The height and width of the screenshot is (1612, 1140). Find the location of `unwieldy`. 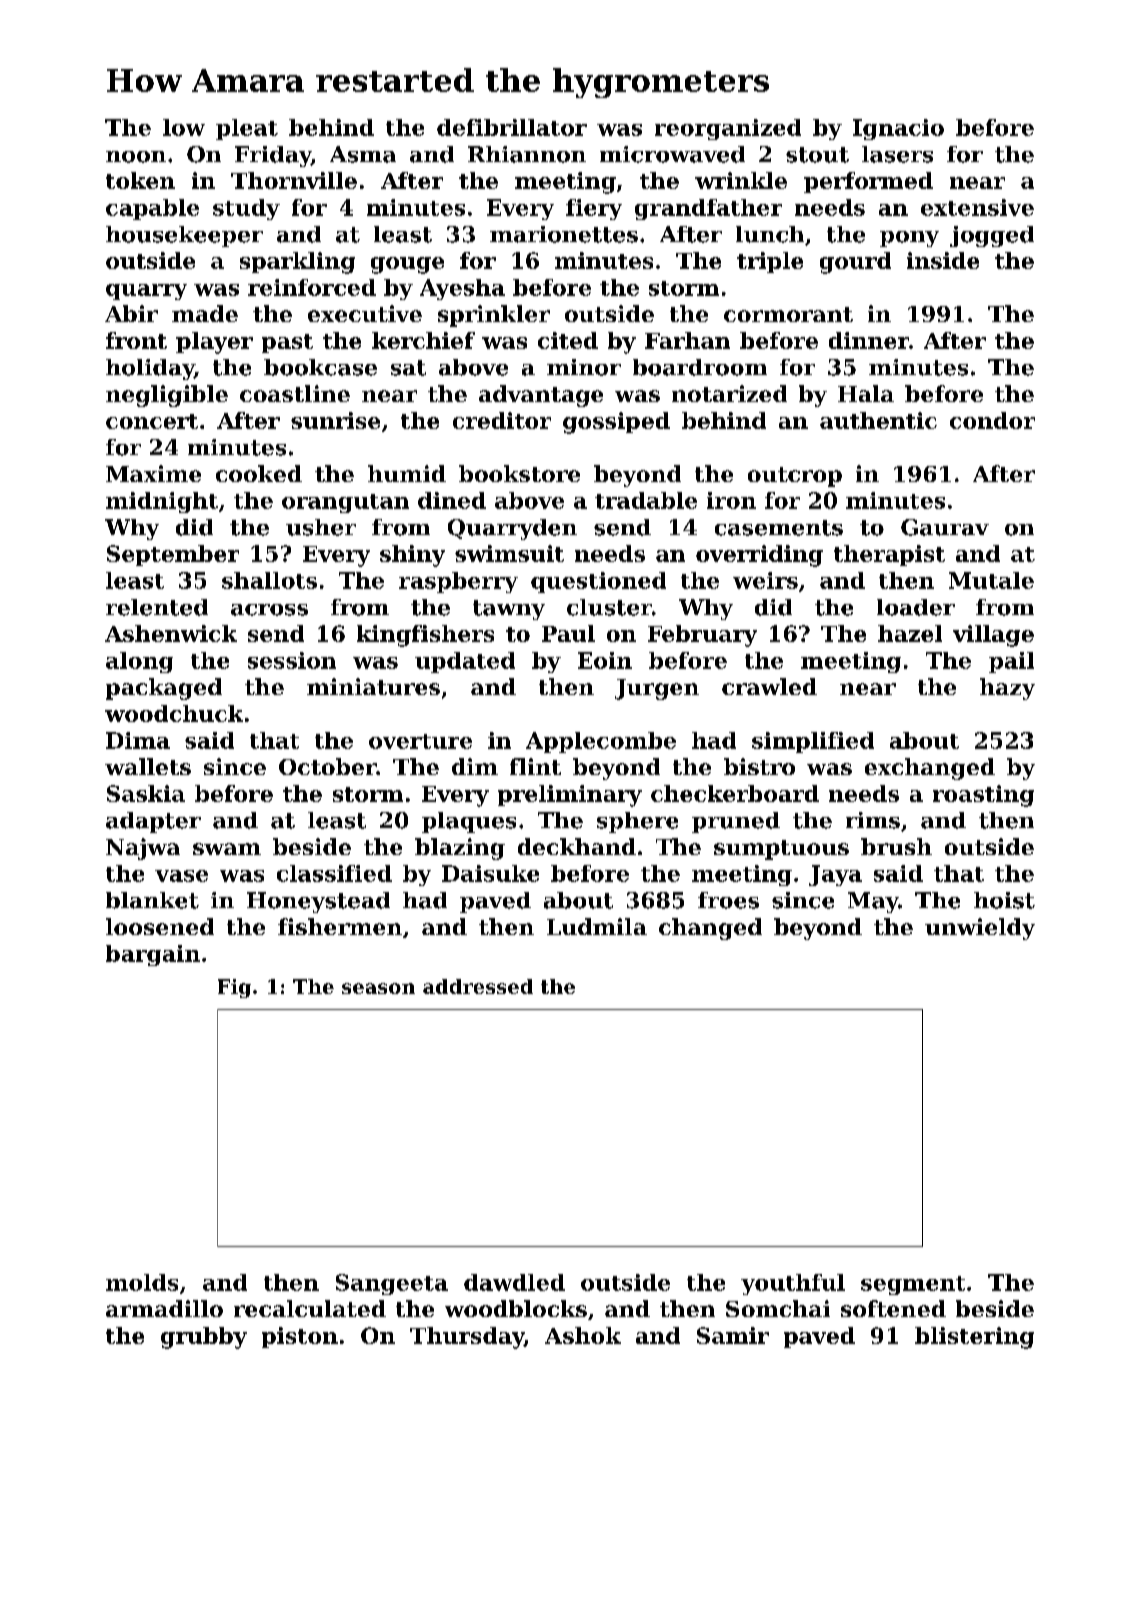

unwieldy is located at coordinates (980, 929).
